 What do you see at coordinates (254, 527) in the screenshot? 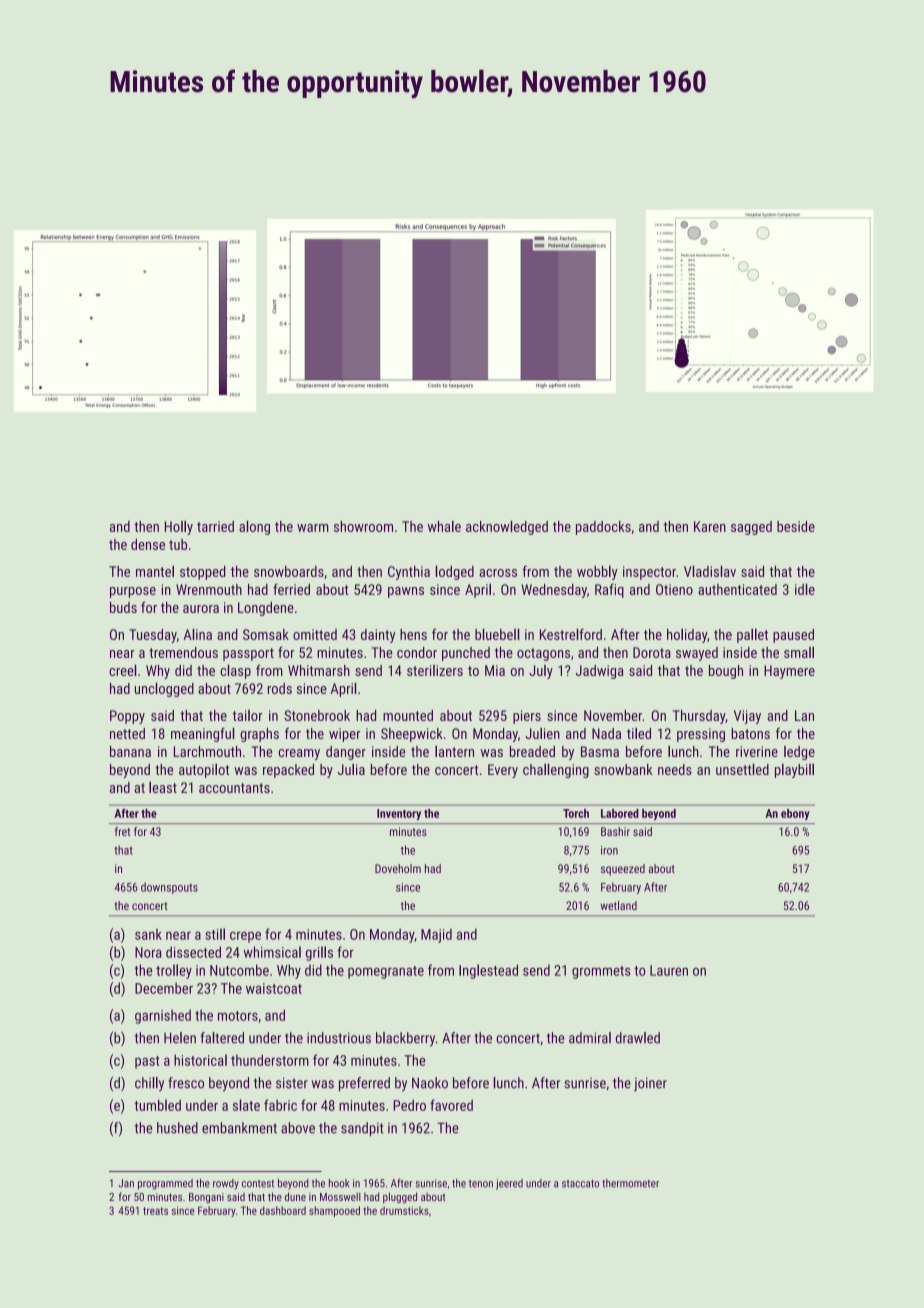
I see `along` at bounding box center [254, 527].
